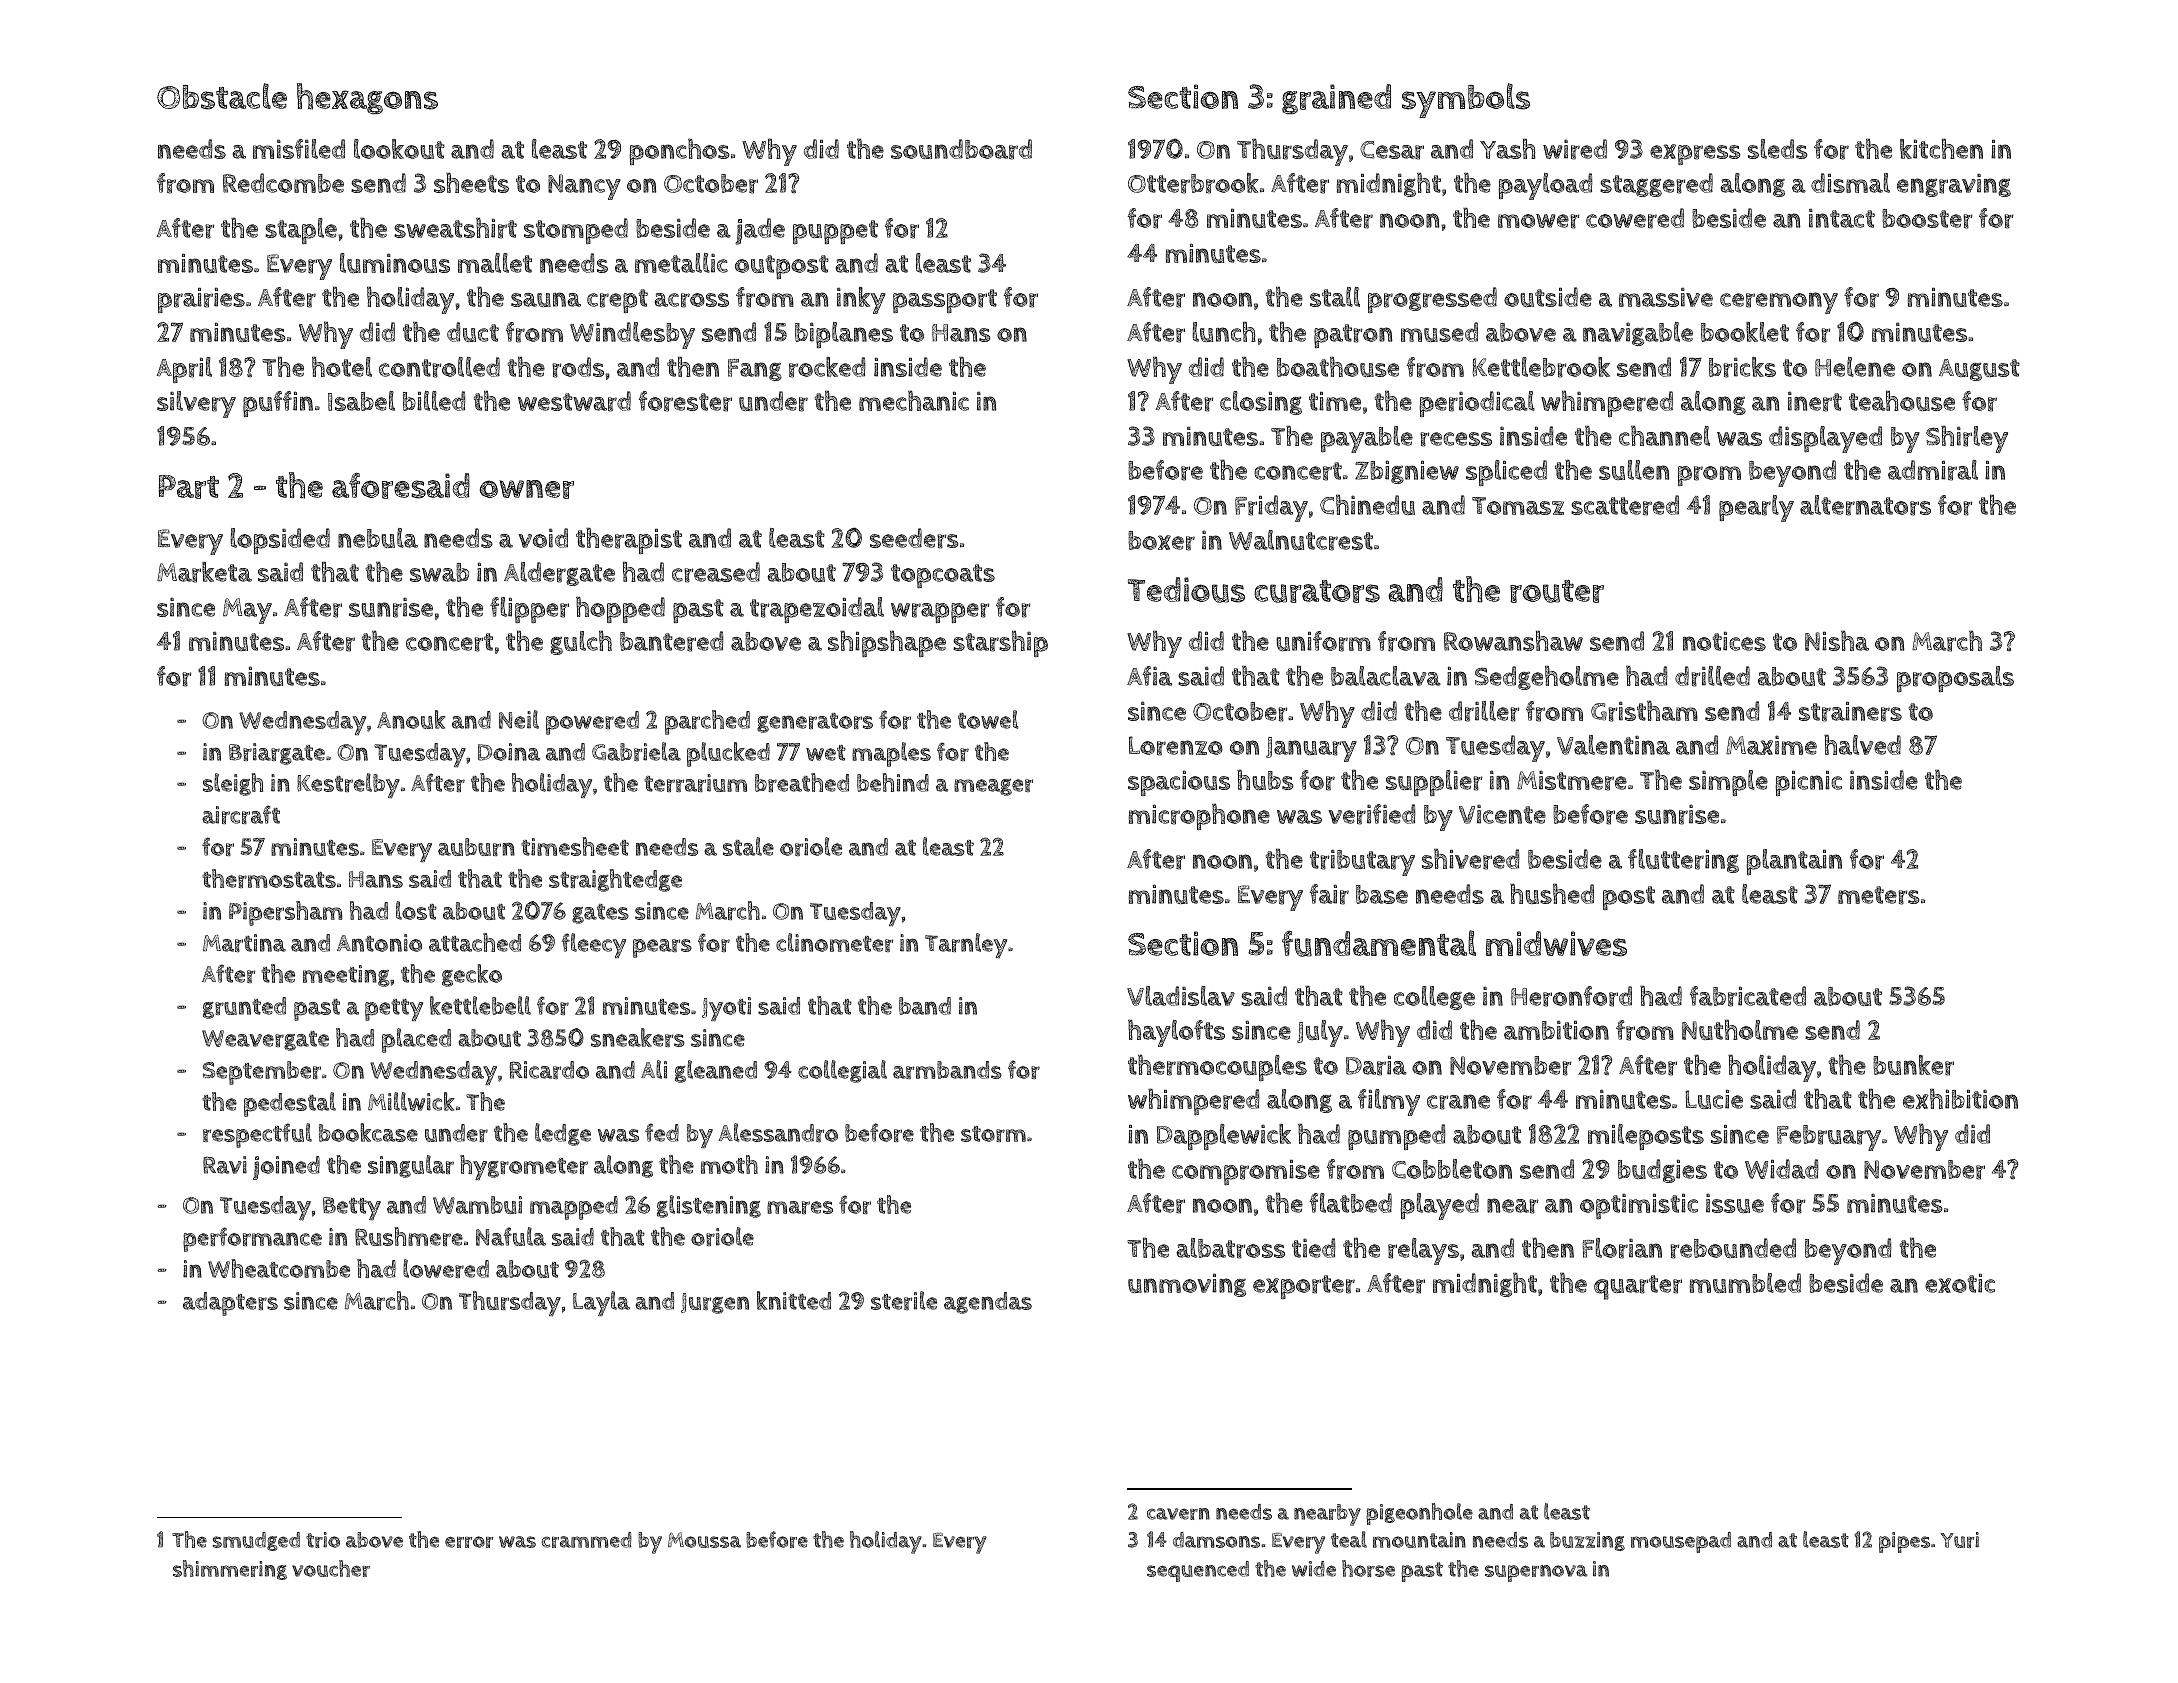  I want to click on pears, so click(662, 948).
